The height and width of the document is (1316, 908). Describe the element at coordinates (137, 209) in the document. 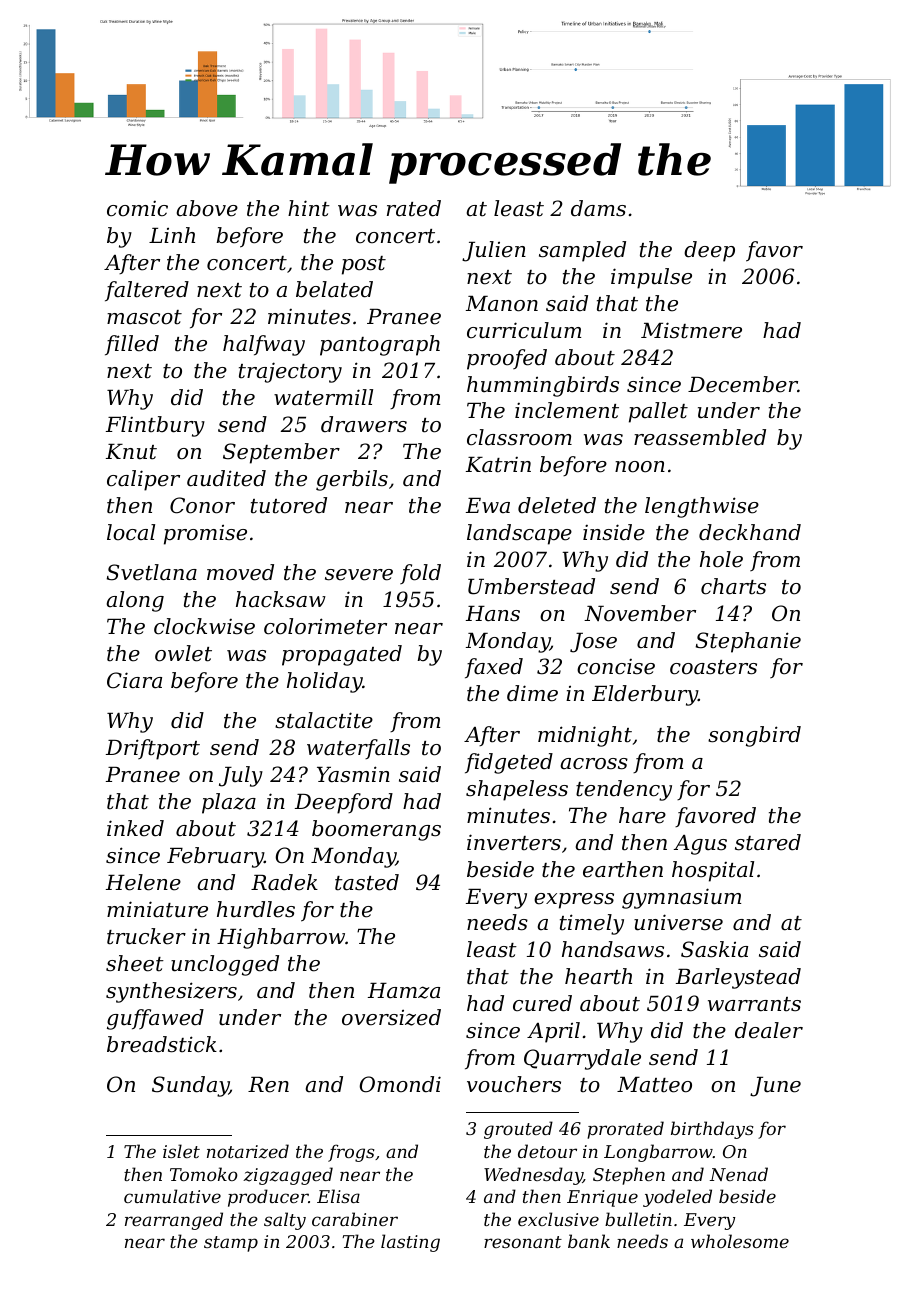

I see `comic` at that location.
